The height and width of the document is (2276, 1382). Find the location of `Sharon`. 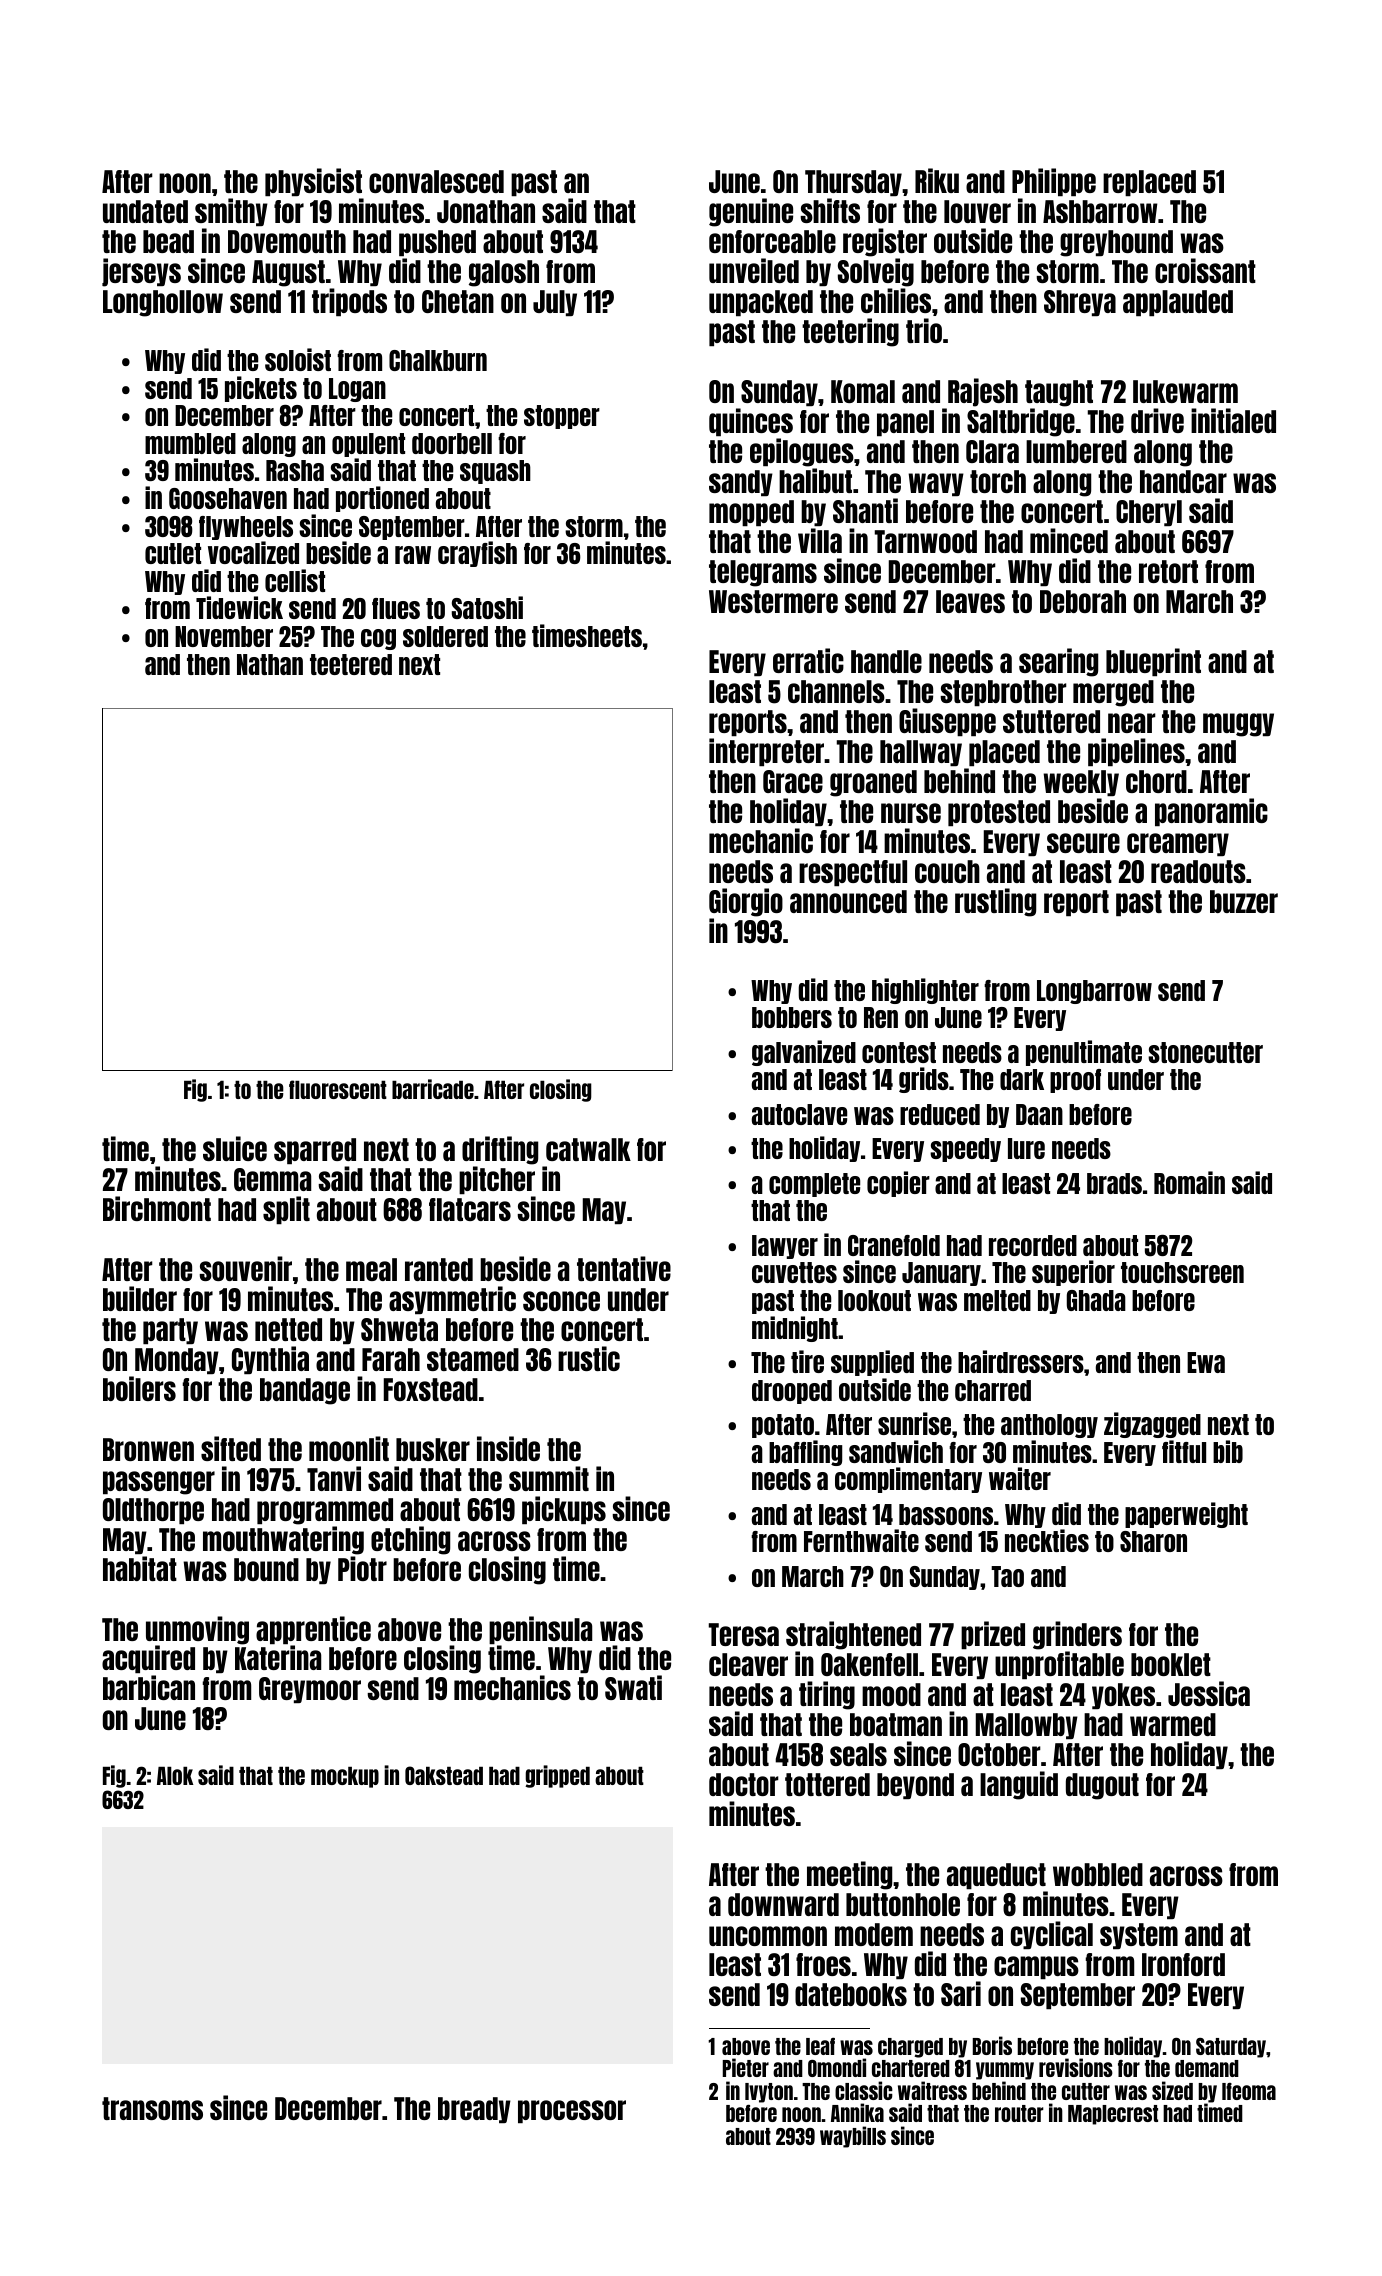

Sharon is located at coordinates (1153, 1541).
